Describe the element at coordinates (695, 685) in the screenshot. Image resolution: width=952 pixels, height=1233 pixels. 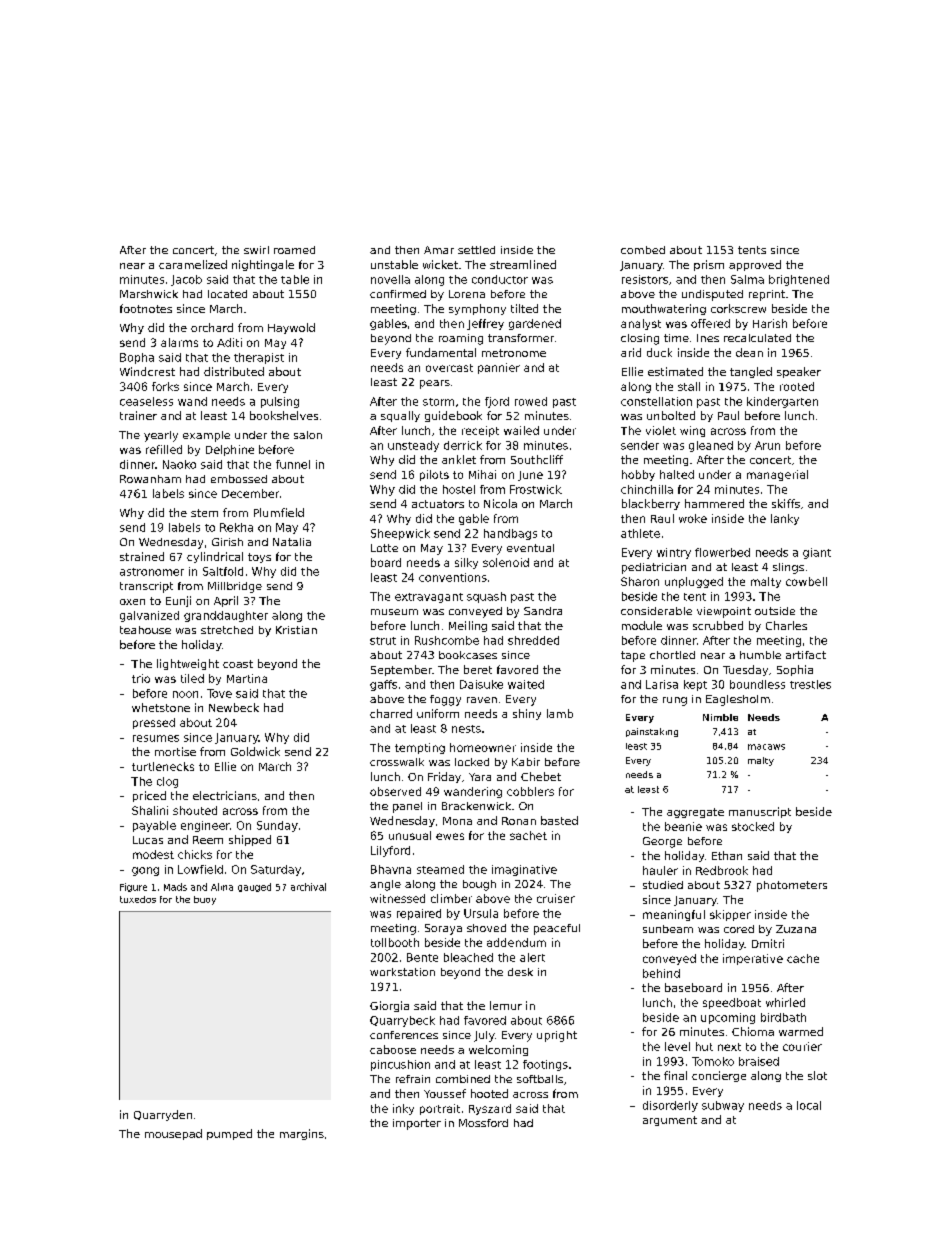
I see `kept` at that location.
